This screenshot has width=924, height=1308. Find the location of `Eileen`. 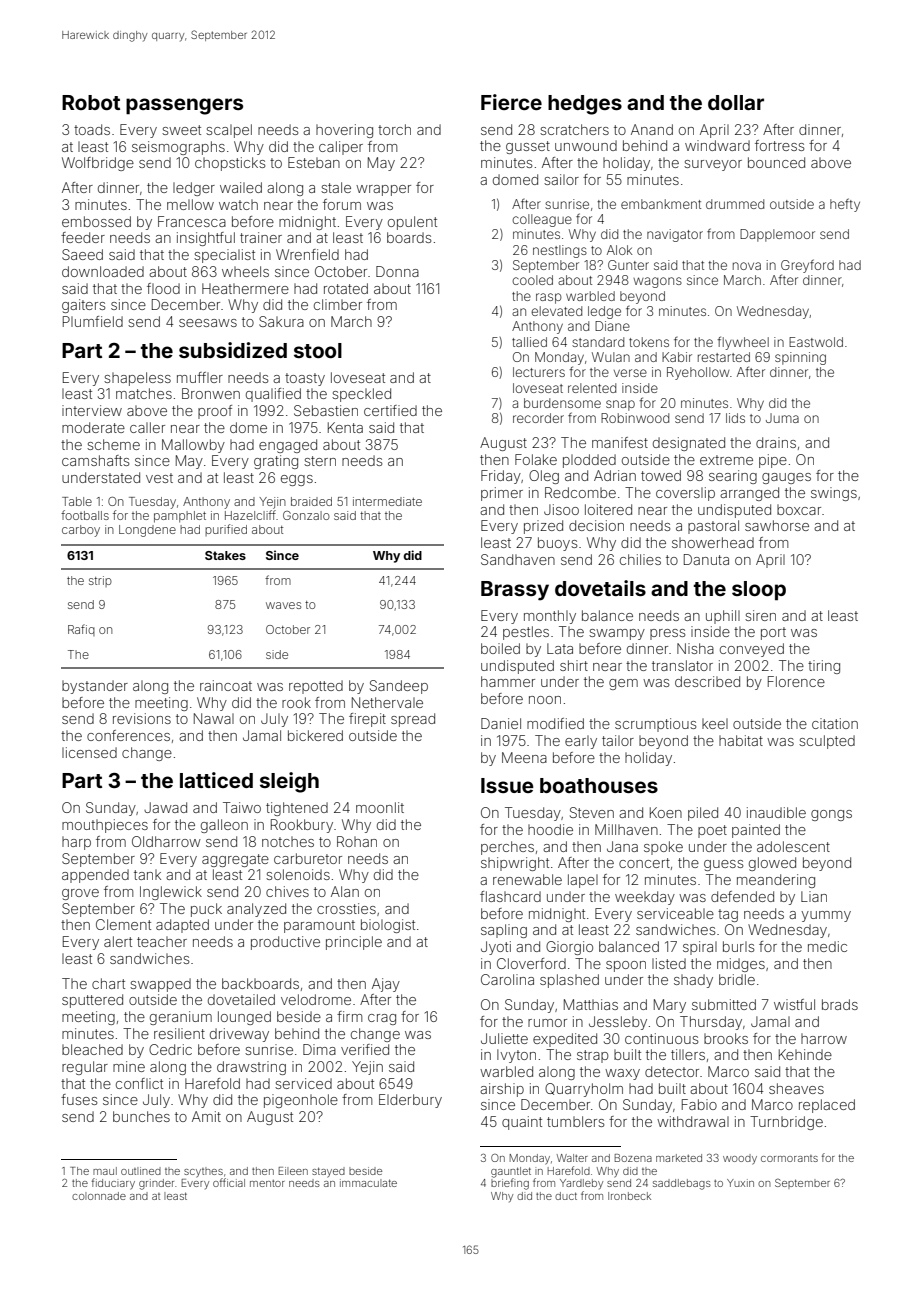

Eileen is located at coordinates (293, 1171).
